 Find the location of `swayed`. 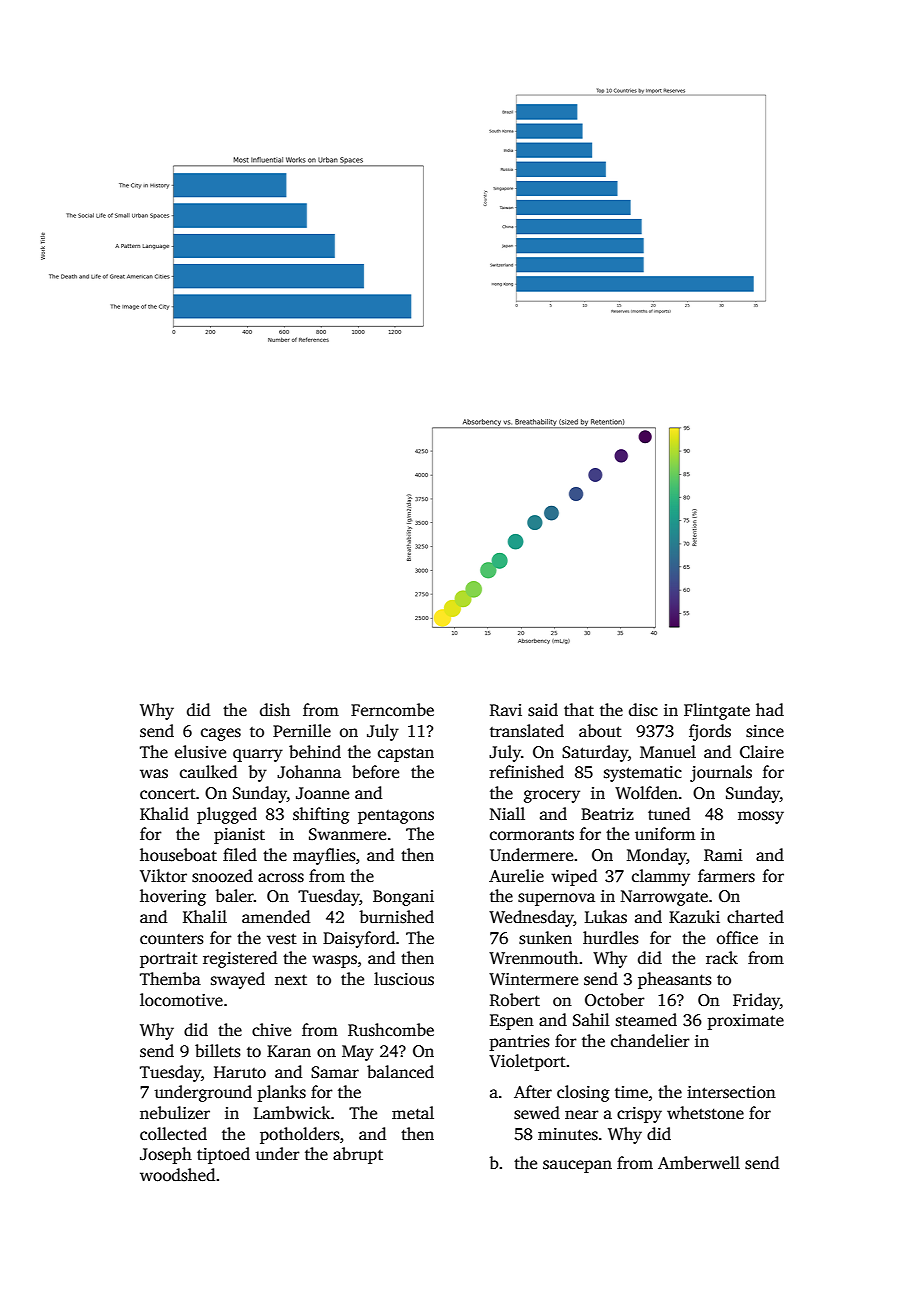

swayed is located at coordinates (238, 980).
